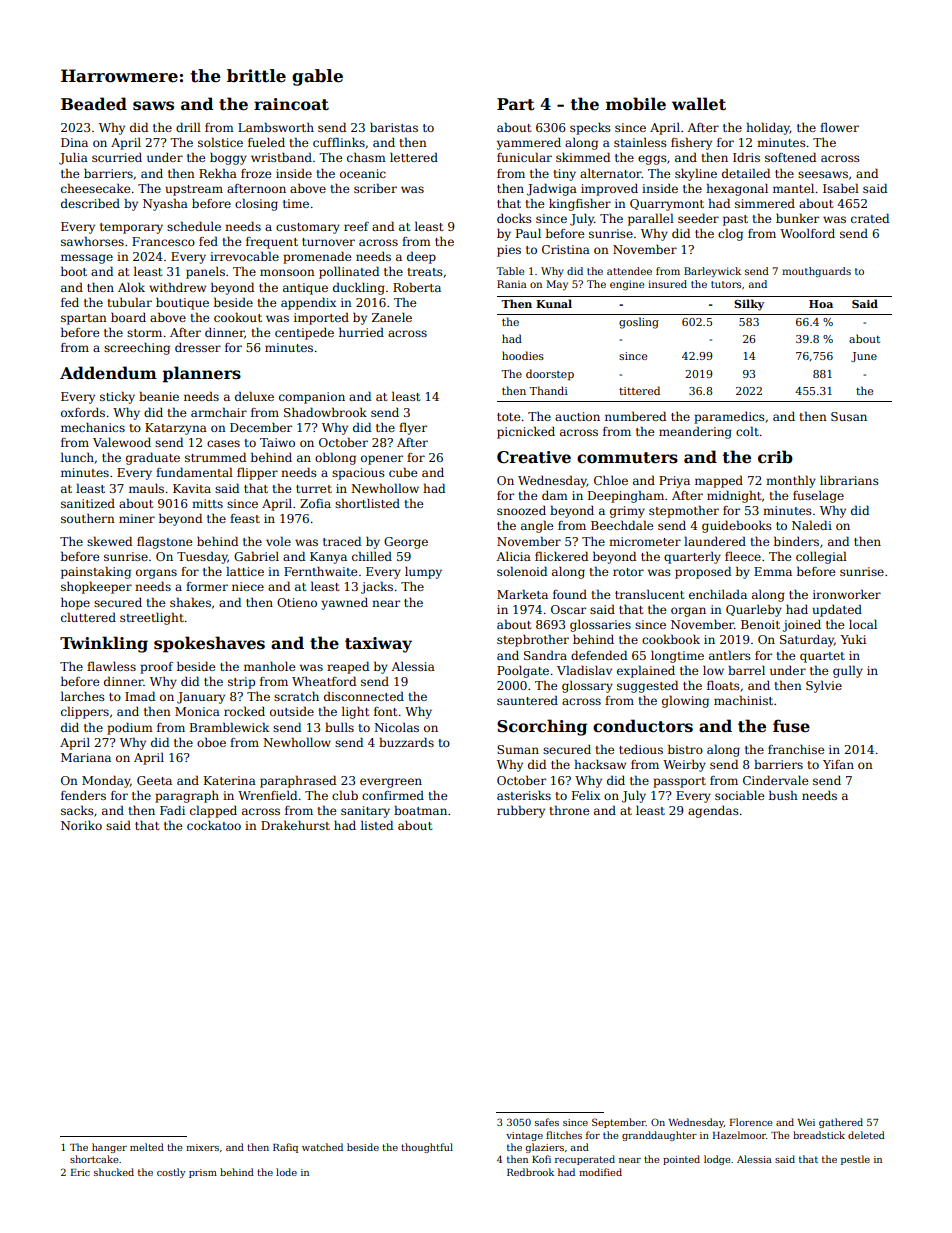  What do you see at coordinates (768, 128) in the screenshot?
I see `holiday` at bounding box center [768, 128].
